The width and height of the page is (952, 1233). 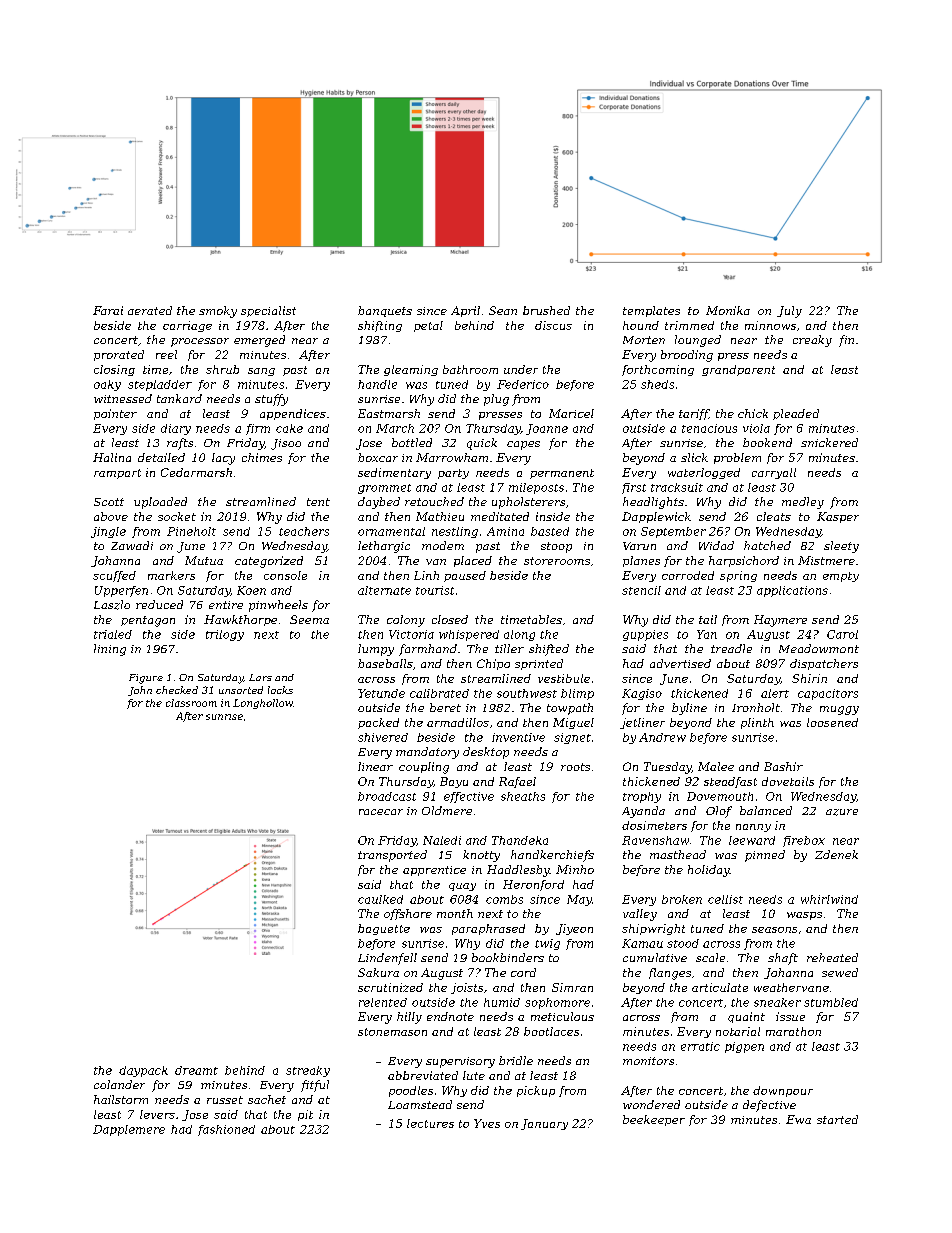 What do you see at coordinates (654, 1120) in the page?
I see `beekeeper` at bounding box center [654, 1120].
